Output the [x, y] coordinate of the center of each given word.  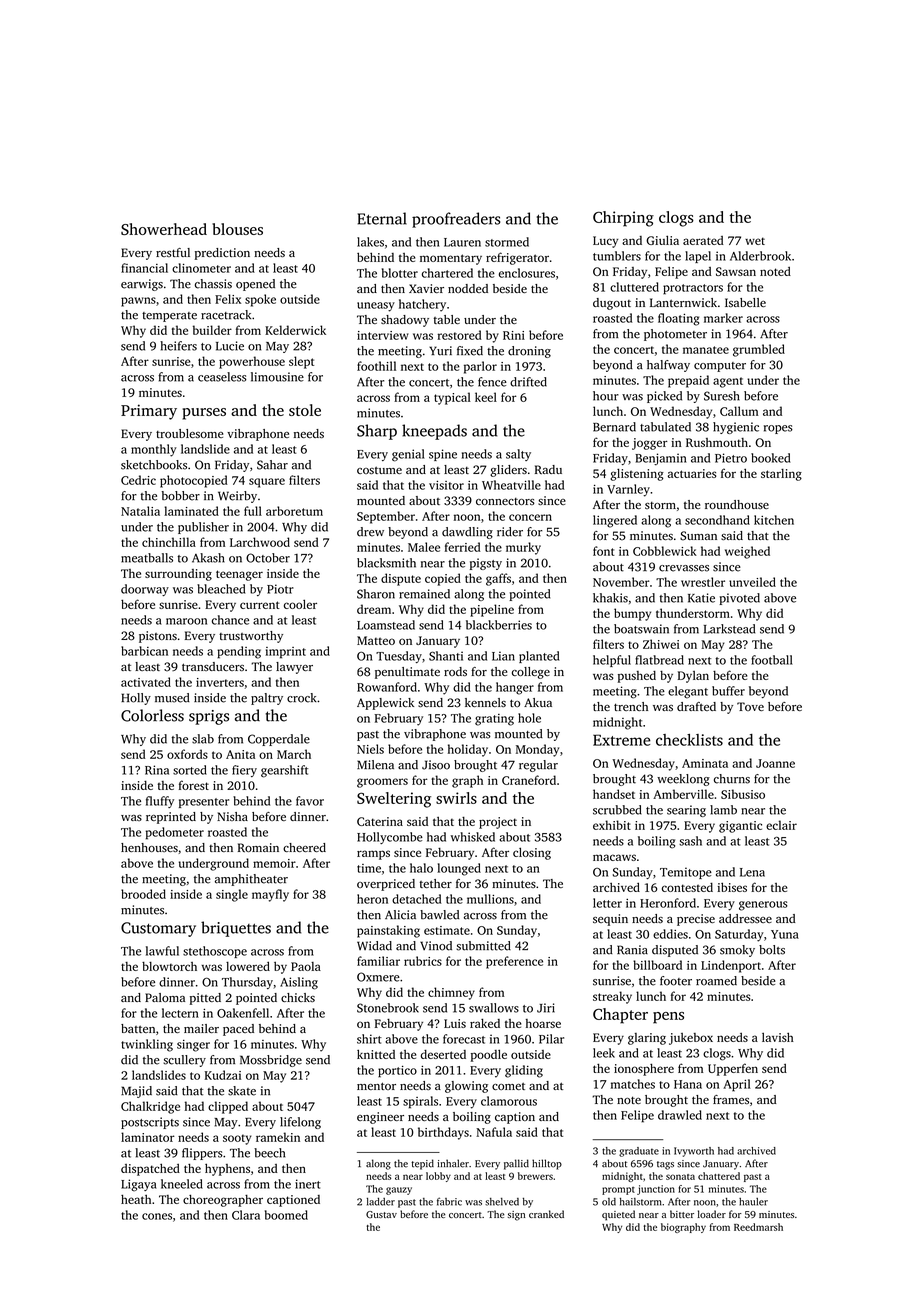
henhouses [149, 847]
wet [755, 241]
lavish [778, 1037]
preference [514, 962]
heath [136, 1199]
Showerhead [164, 229]
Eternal [382, 218]
